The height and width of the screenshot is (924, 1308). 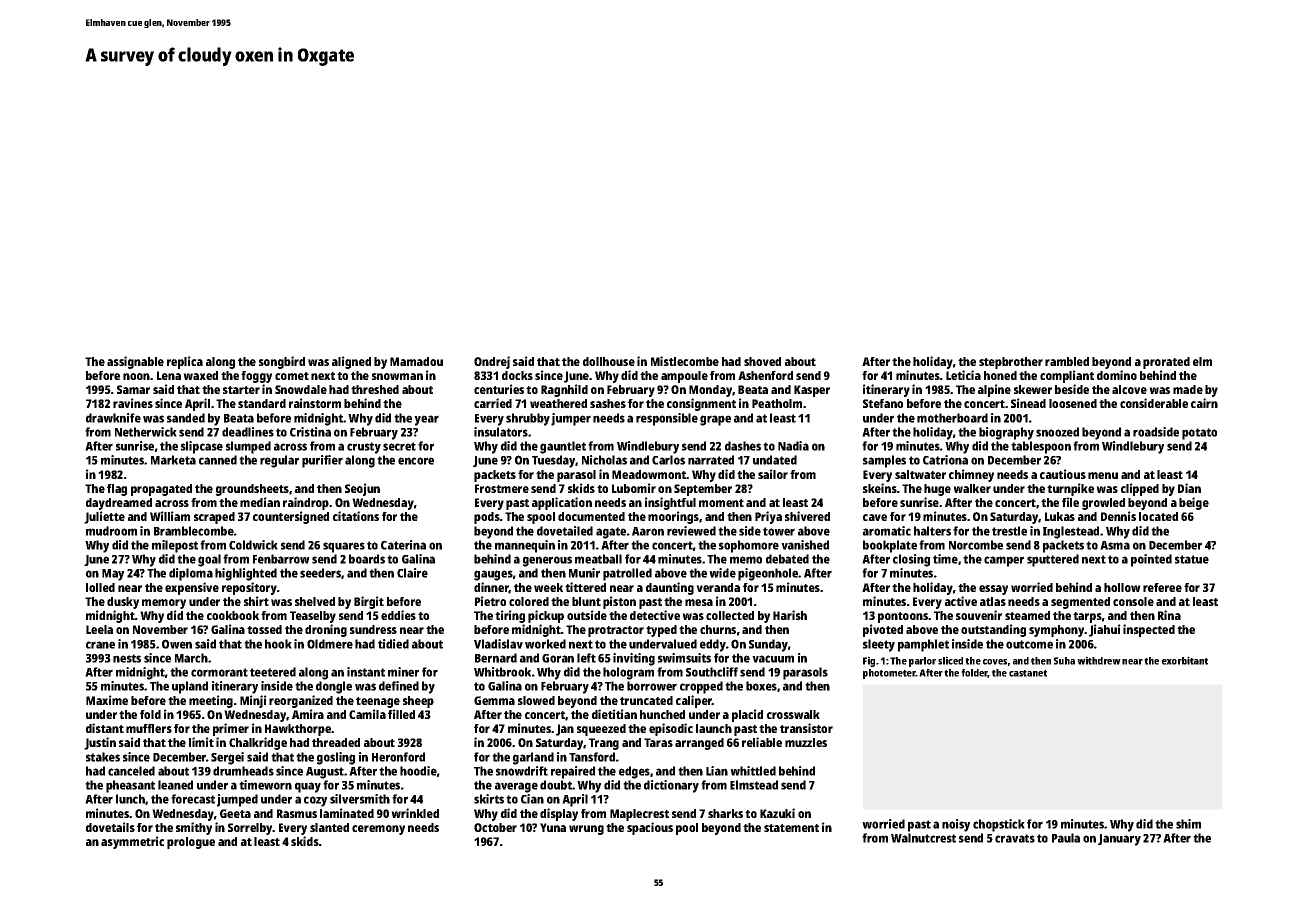 What do you see at coordinates (356, 516) in the screenshot?
I see `citations` at bounding box center [356, 516].
